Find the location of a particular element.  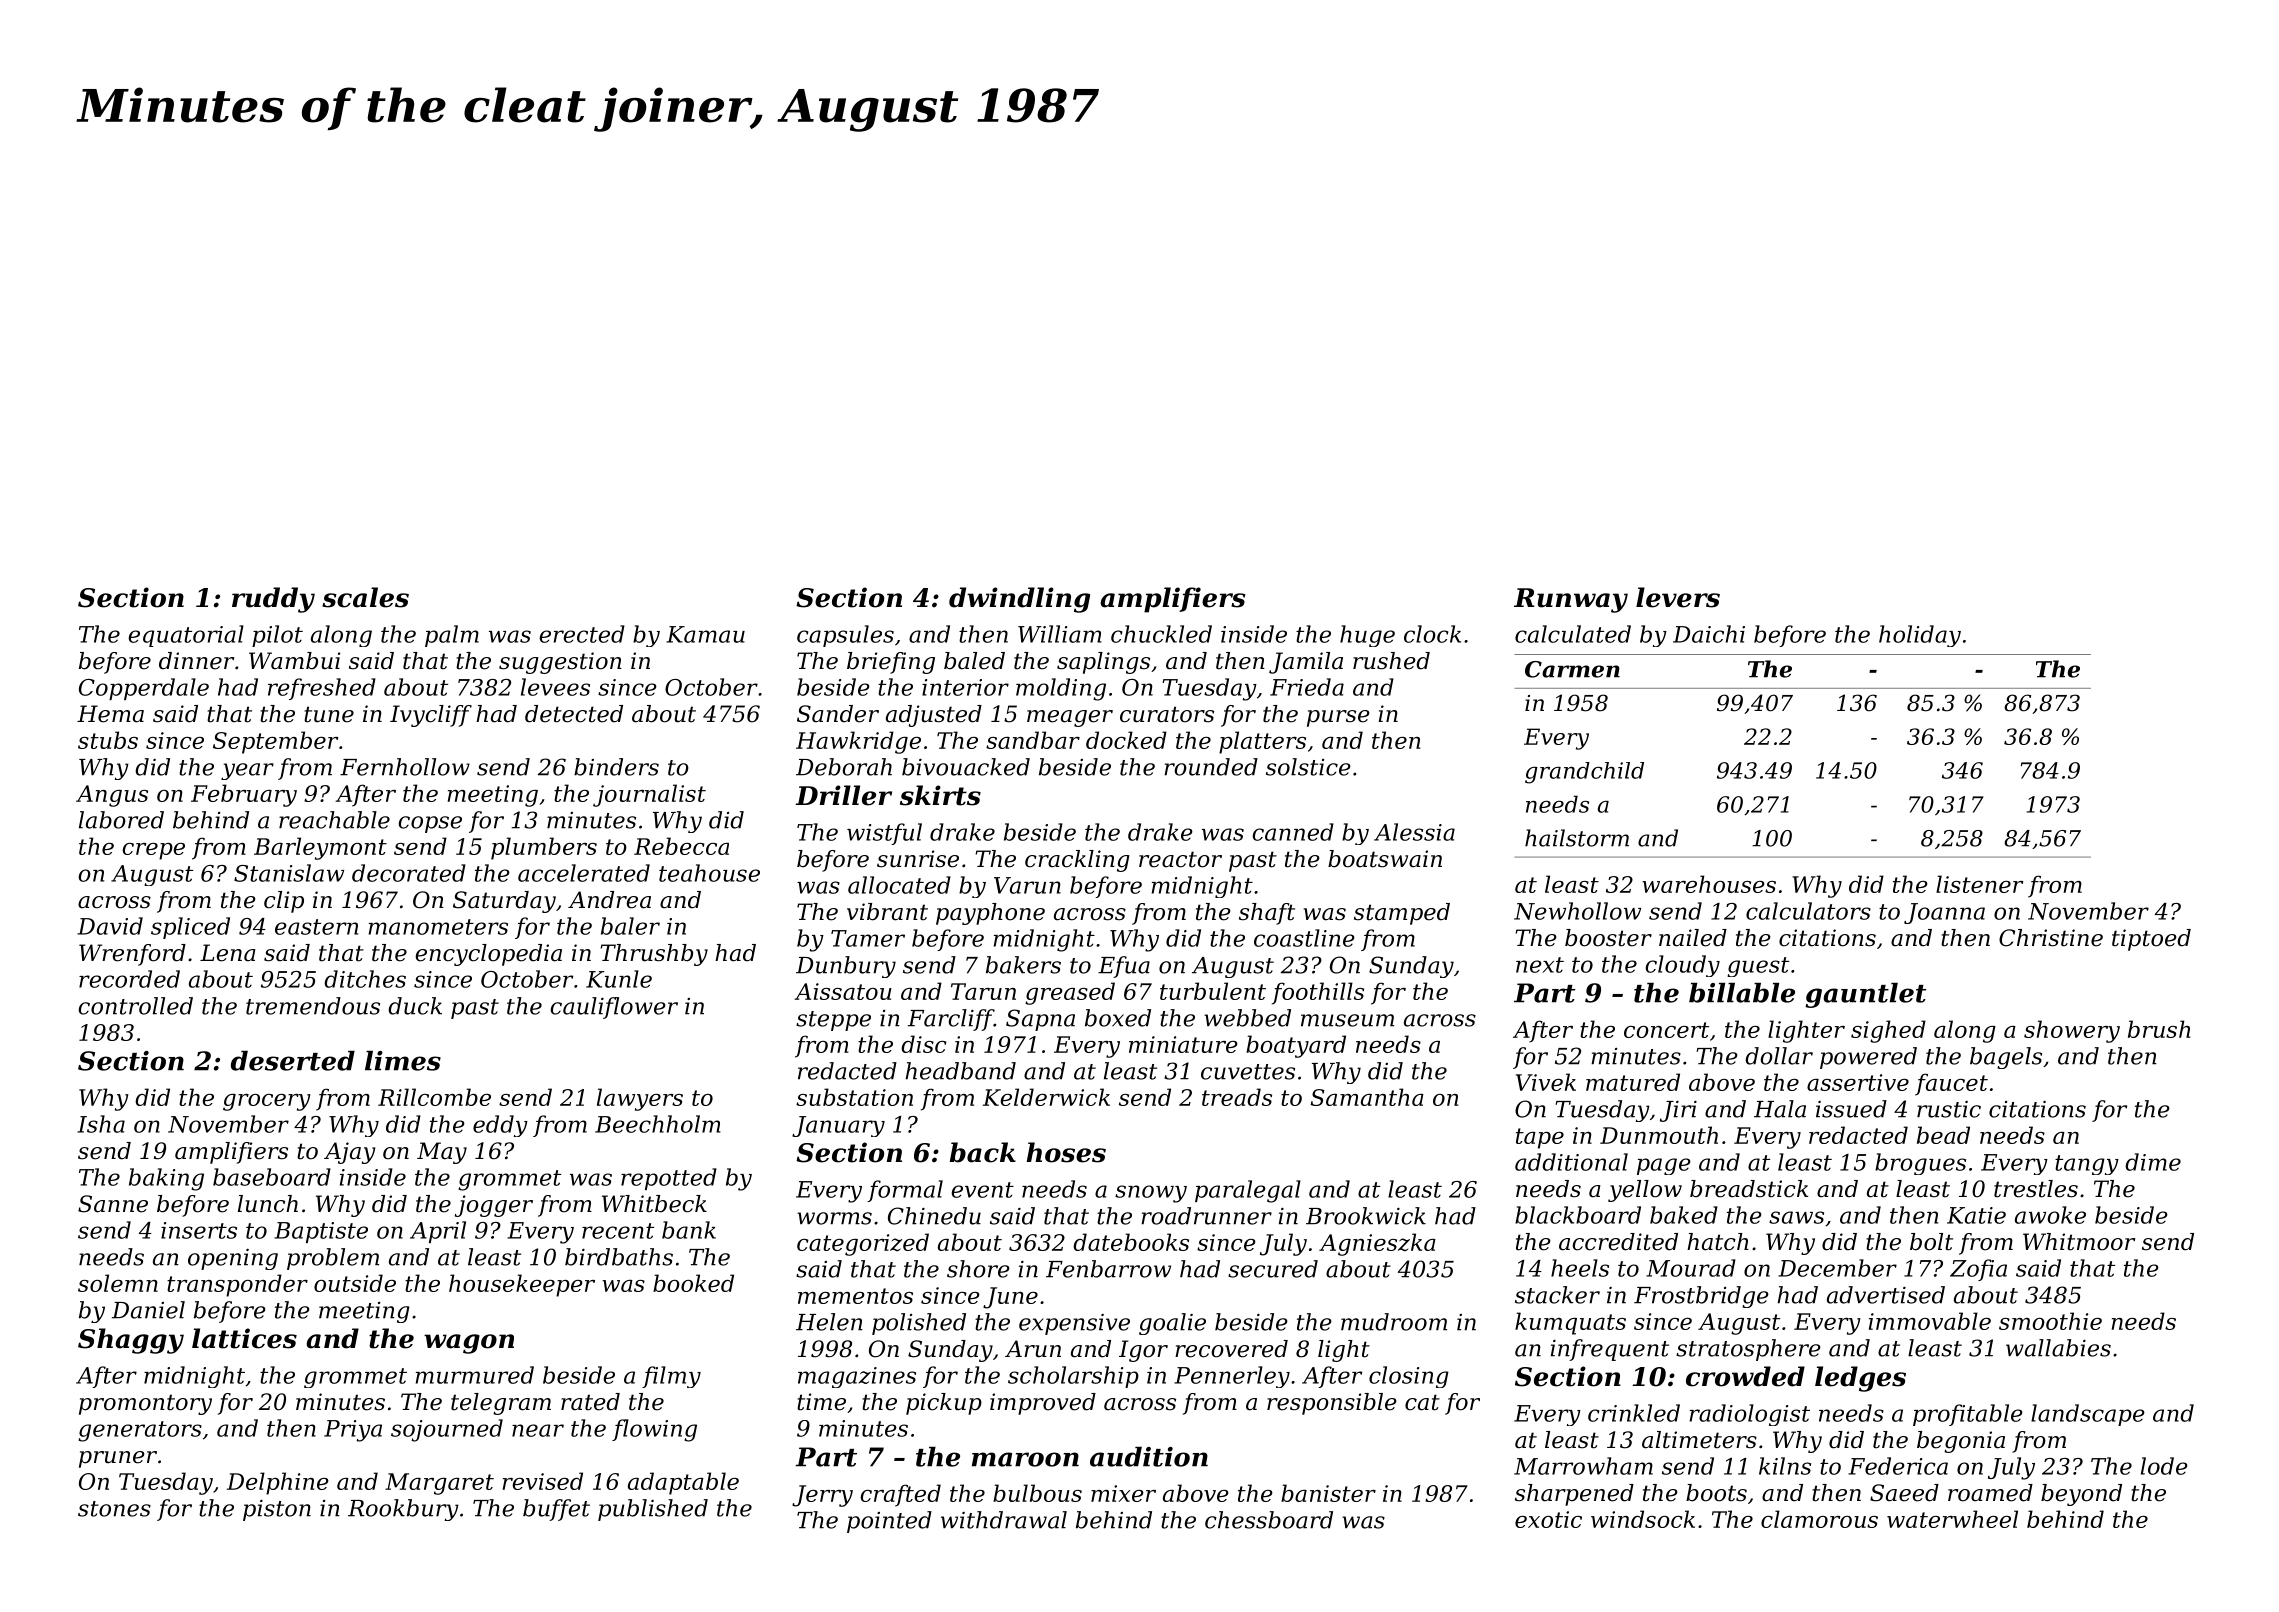

reactor is located at coordinates (1180, 859).
